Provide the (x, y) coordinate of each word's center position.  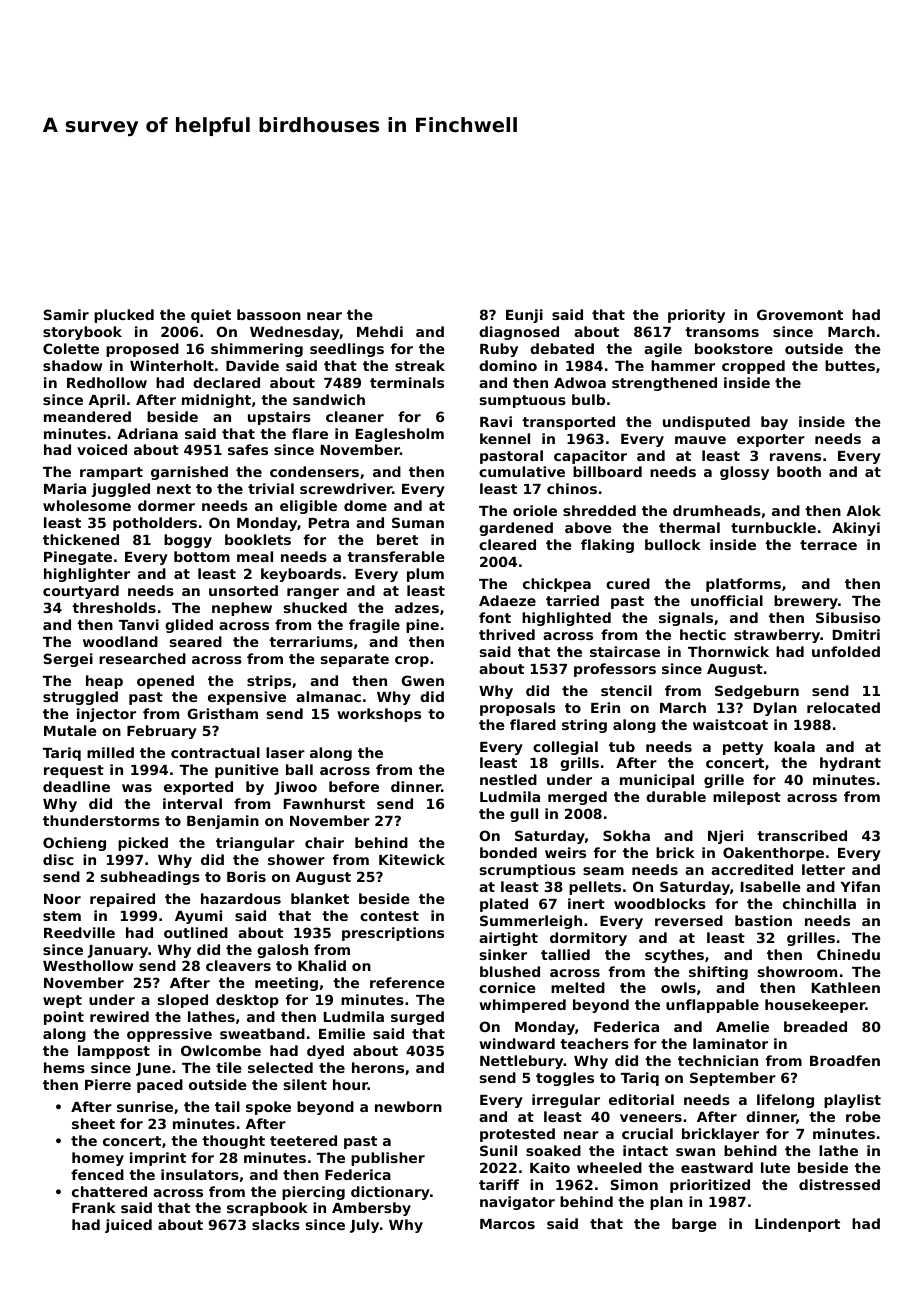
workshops (379, 715)
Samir (66, 314)
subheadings (150, 878)
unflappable (712, 1006)
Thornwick (728, 651)
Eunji (524, 316)
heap (104, 682)
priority (696, 316)
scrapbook (267, 1209)
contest (389, 916)
